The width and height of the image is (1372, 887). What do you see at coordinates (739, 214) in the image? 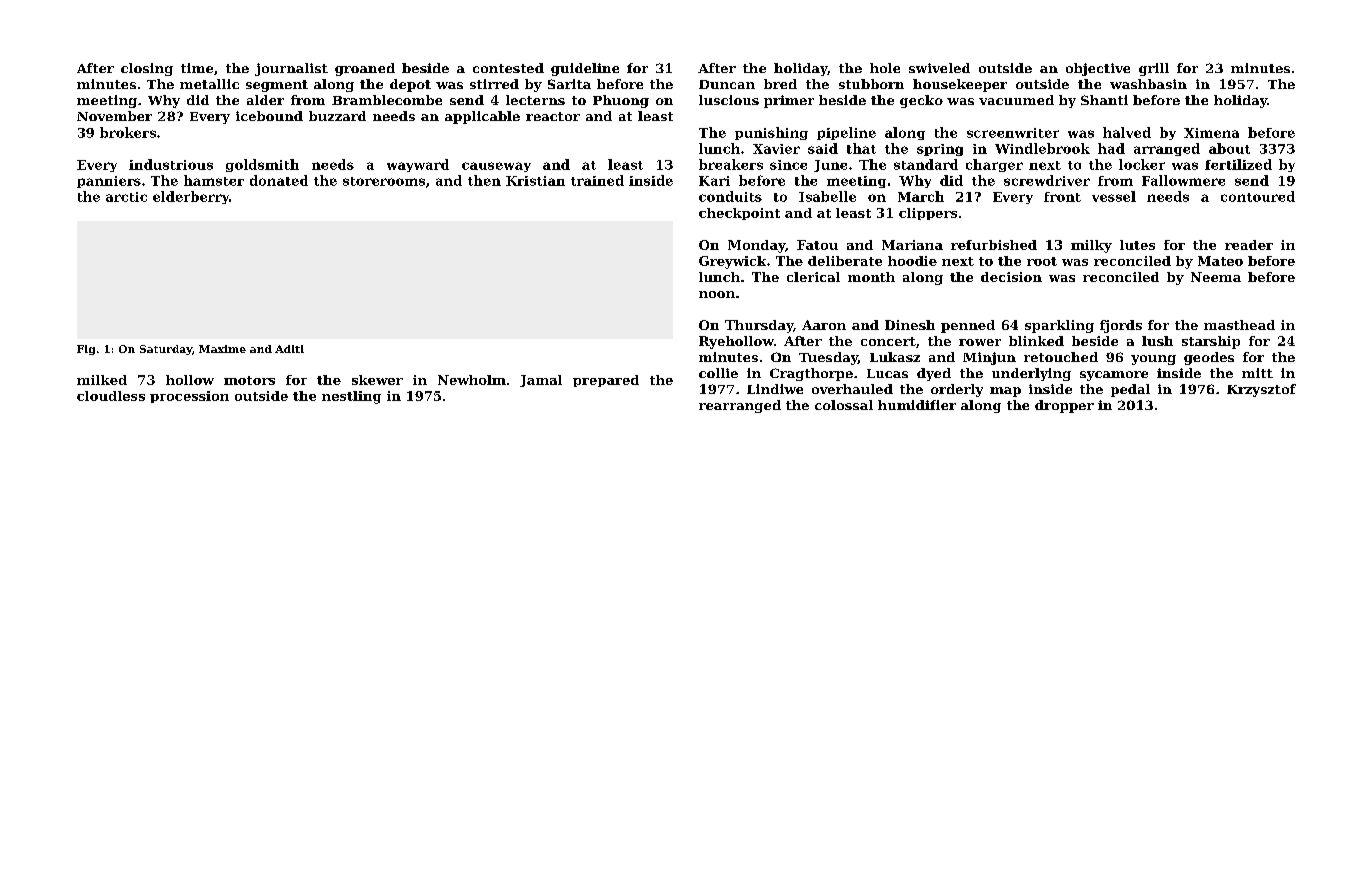
I see `checkpoint` at bounding box center [739, 214].
